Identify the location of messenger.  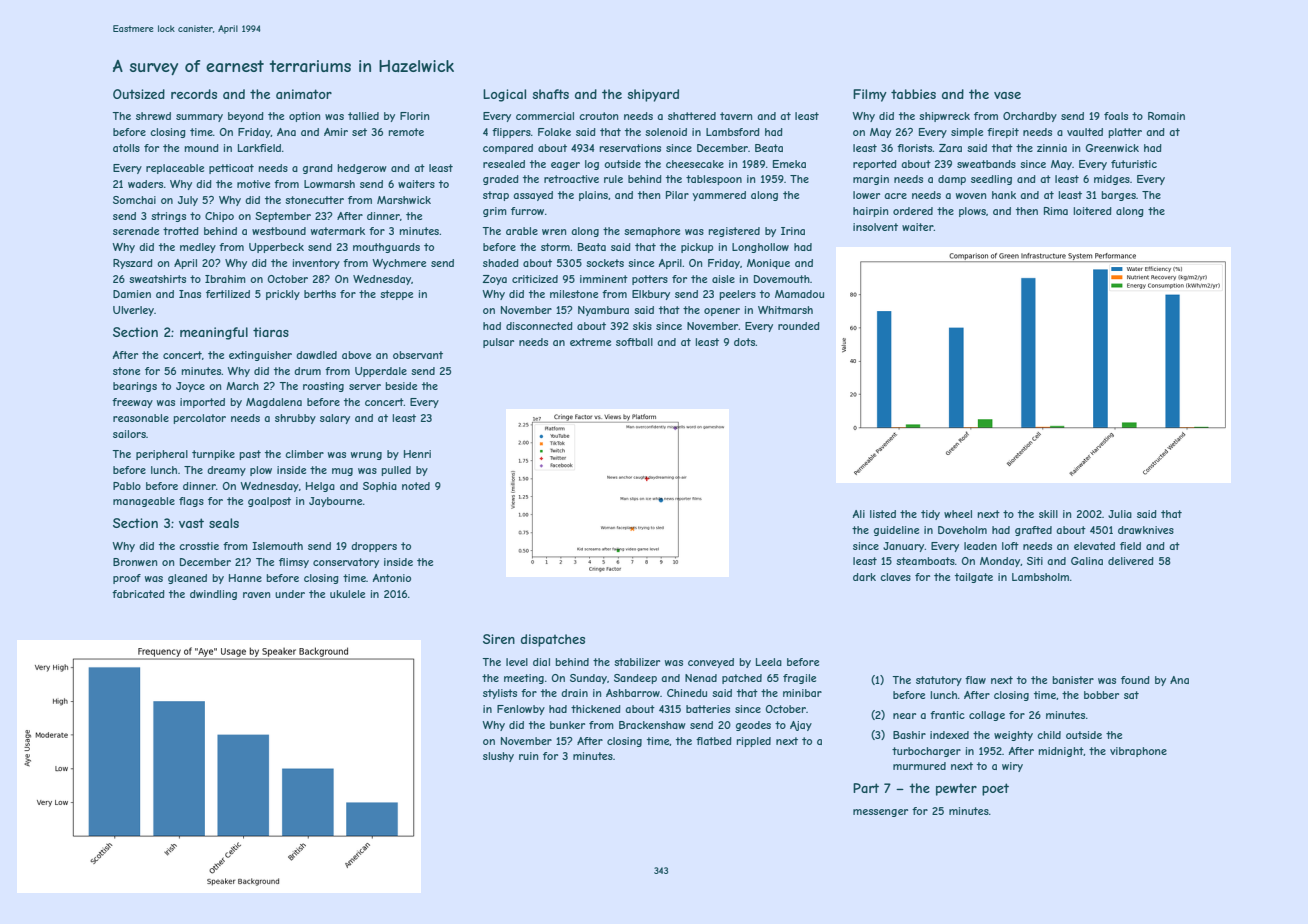
(880, 813).
